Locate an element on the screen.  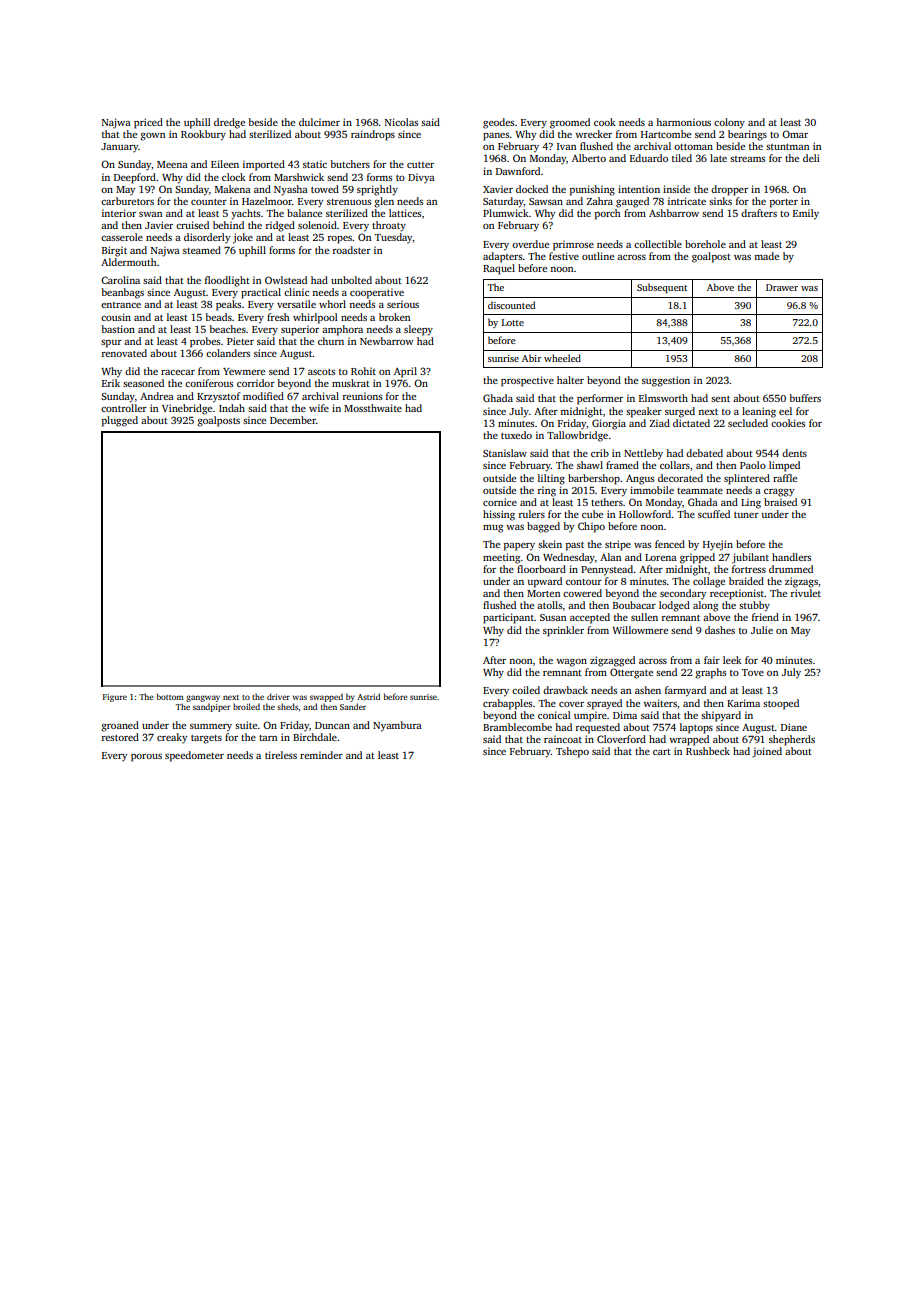
Wednesday is located at coordinates (569, 558).
